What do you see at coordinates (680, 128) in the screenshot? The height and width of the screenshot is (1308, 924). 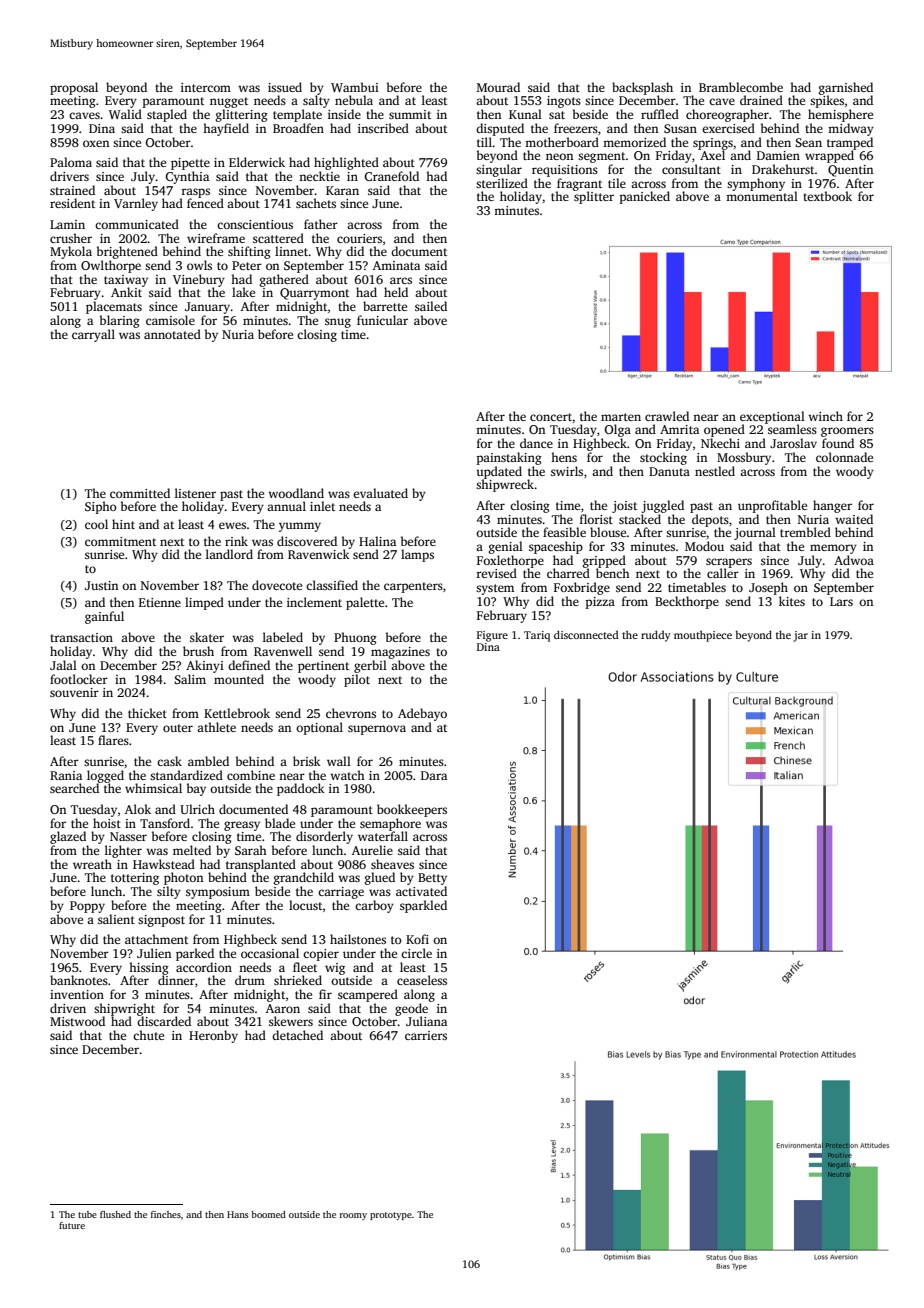 I see `Susan` at bounding box center [680, 128].
